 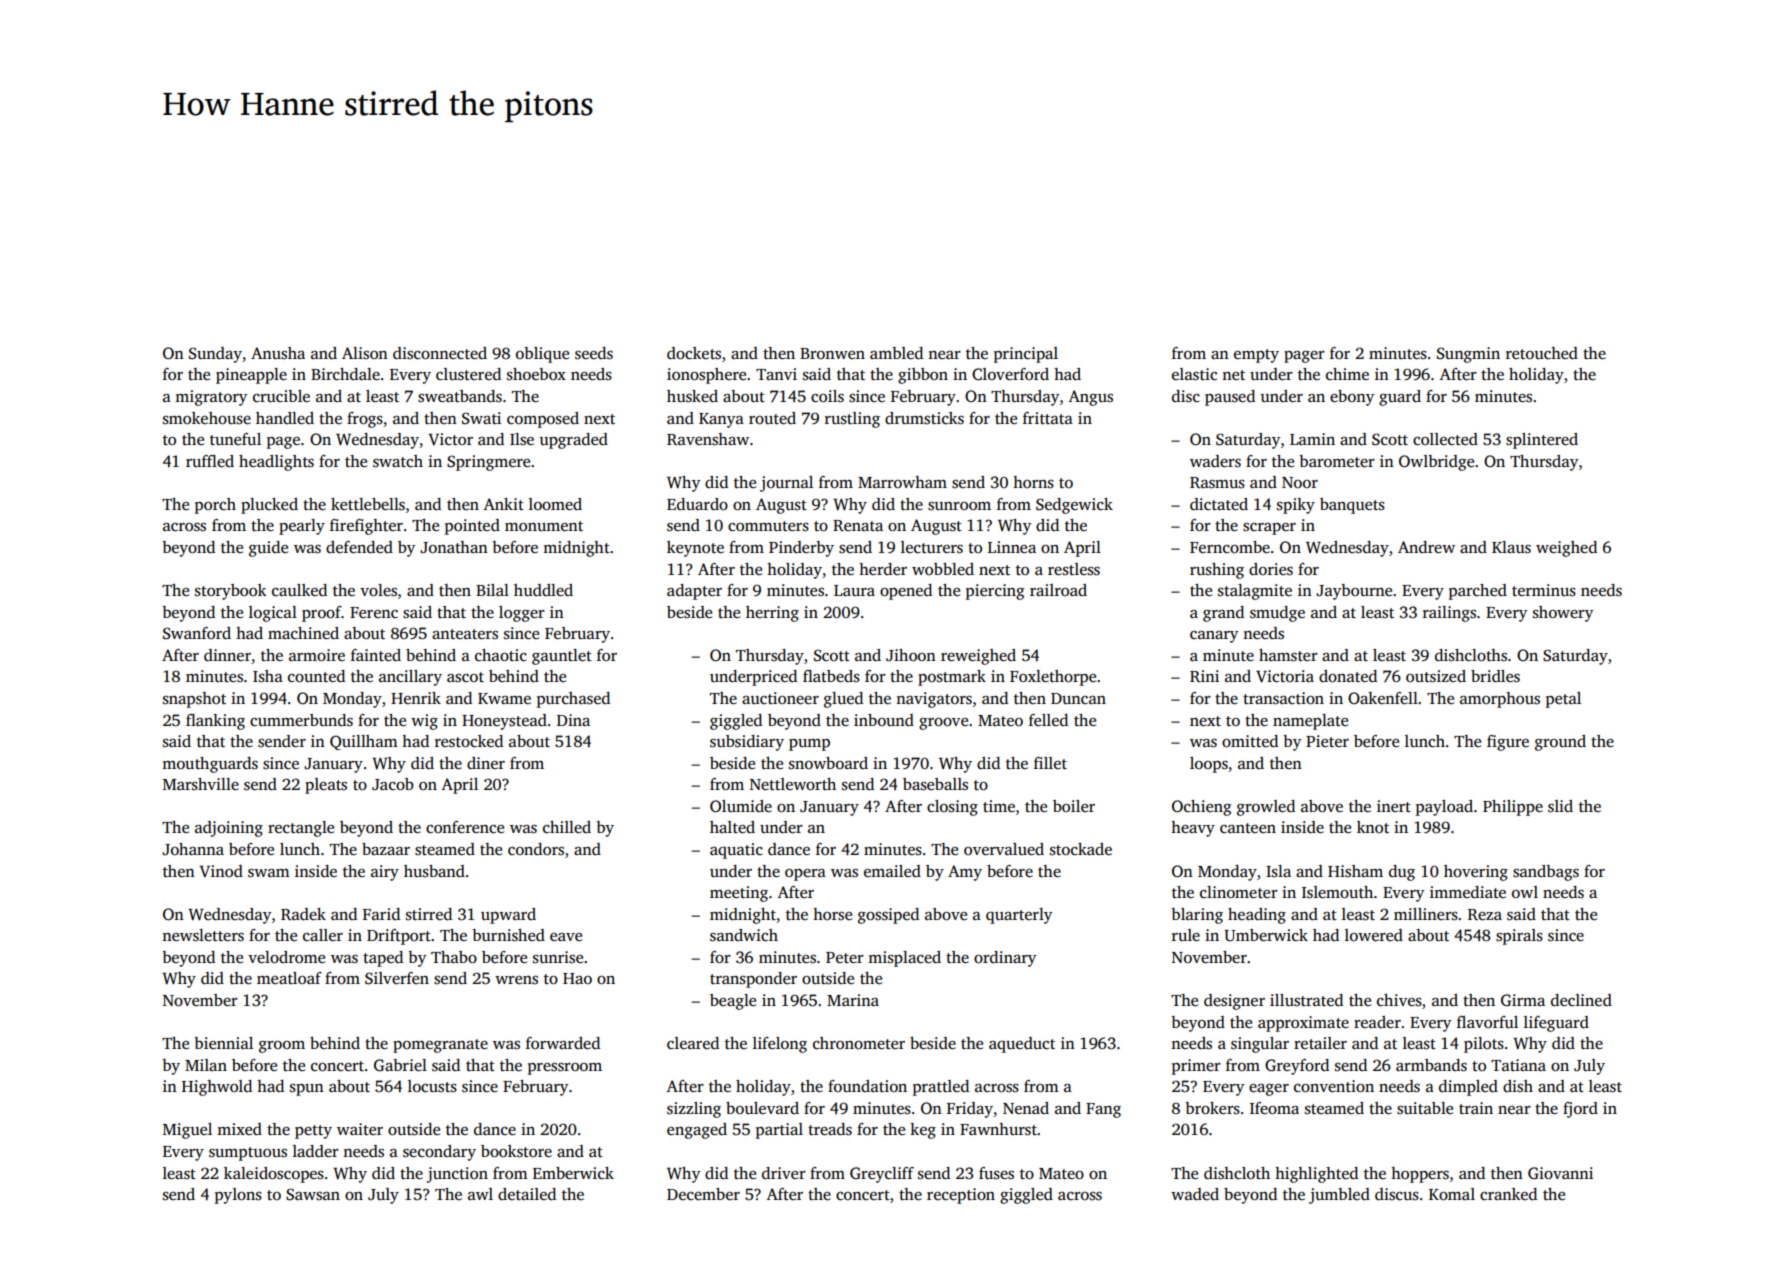 What do you see at coordinates (896, 353) in the page?
I see `ambled` at bounding box center [896, 353].
